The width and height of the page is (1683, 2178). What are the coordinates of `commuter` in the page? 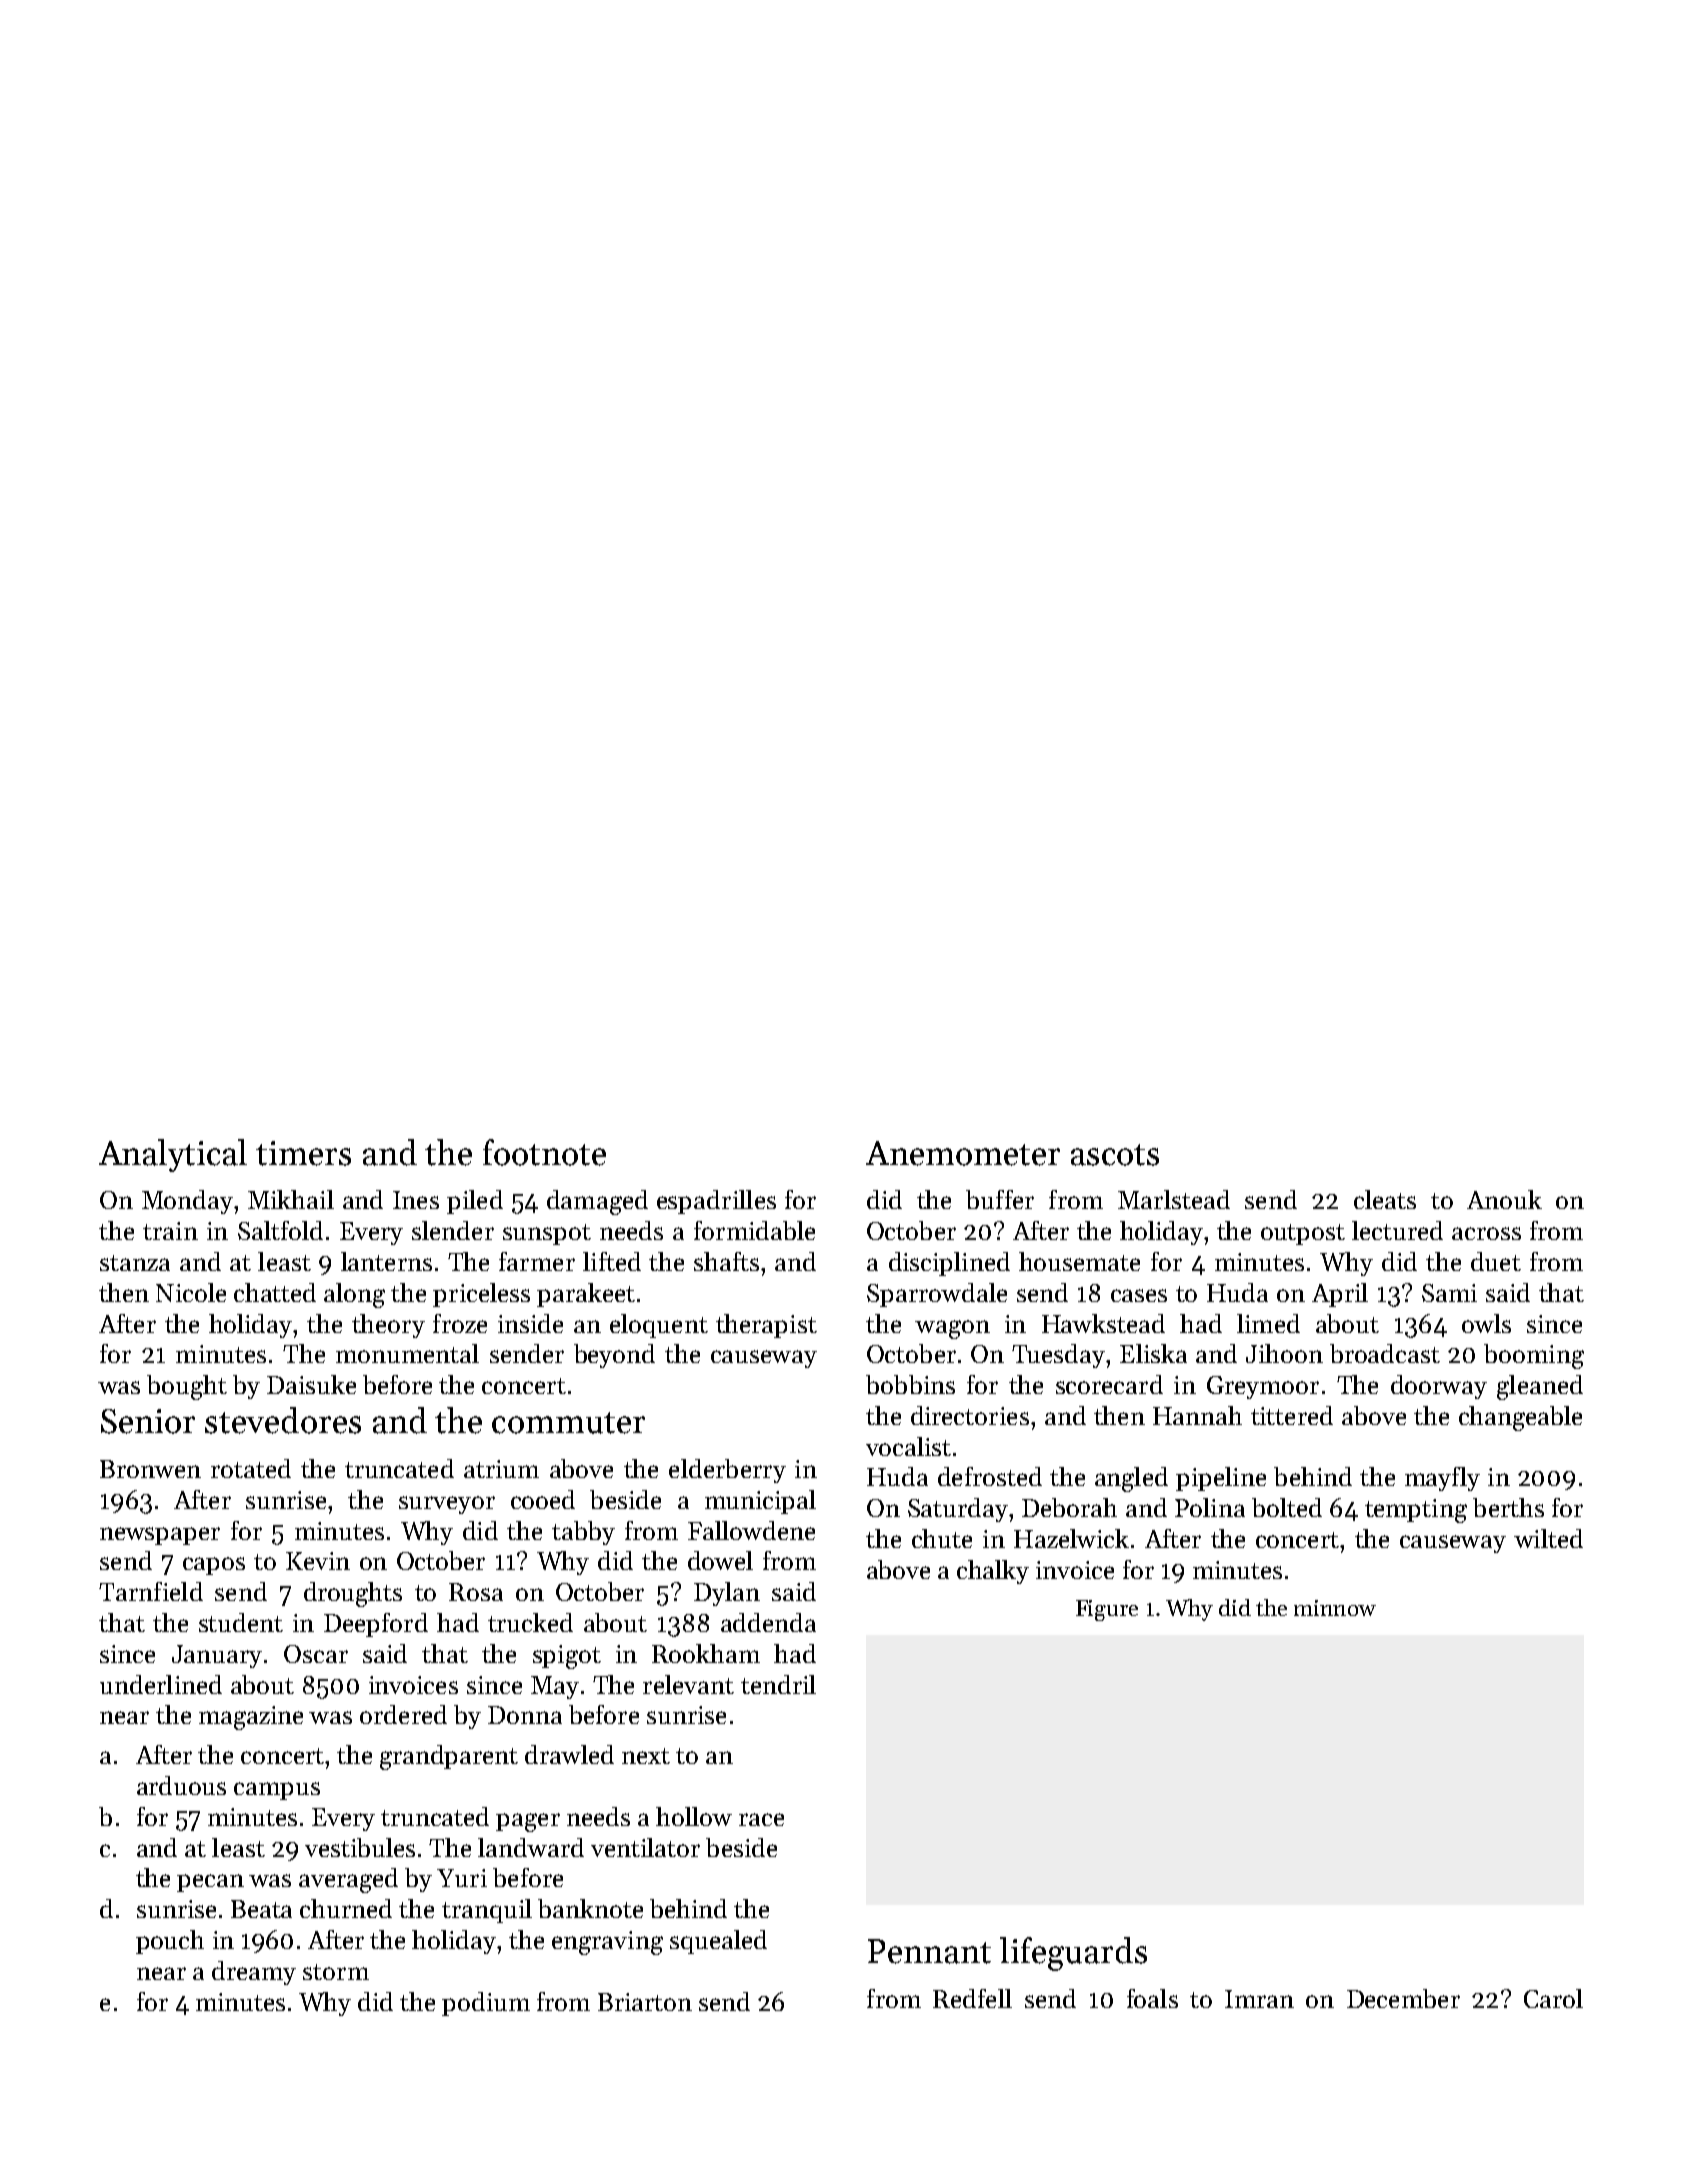 It's located at (568, 1423).
